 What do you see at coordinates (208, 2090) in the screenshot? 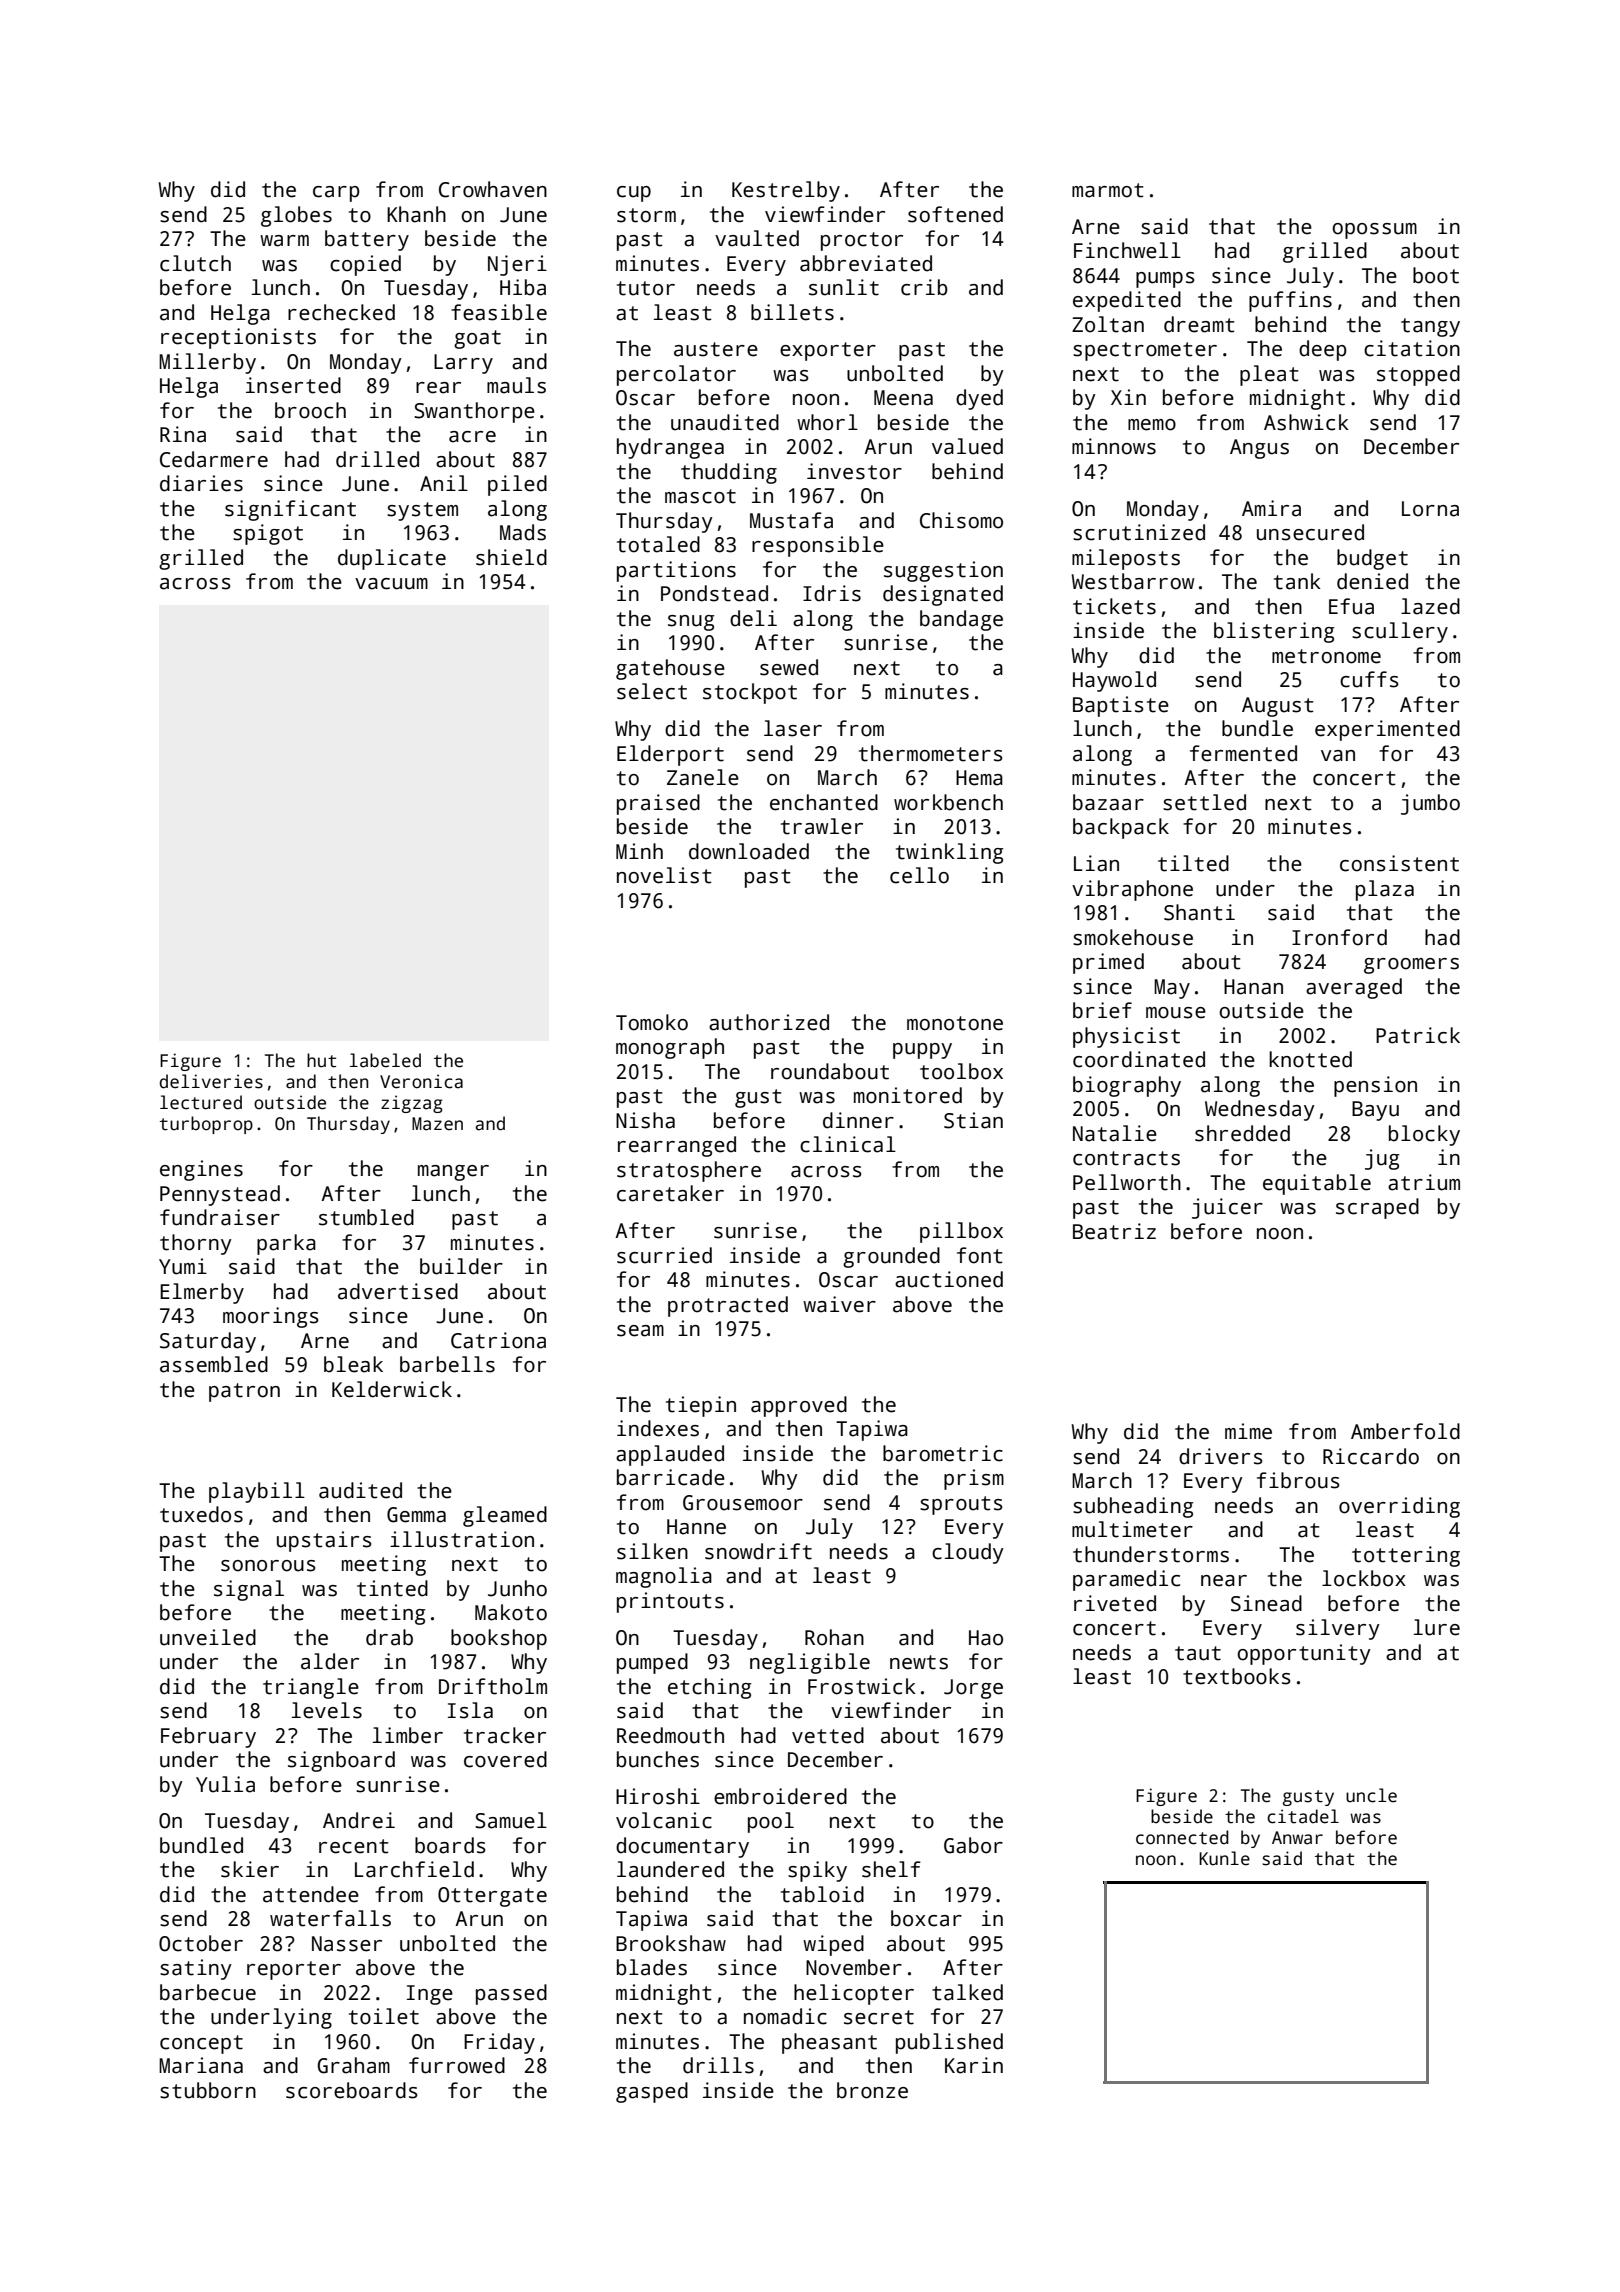
I see `stubborn` at bounding box center [208, 2090].
